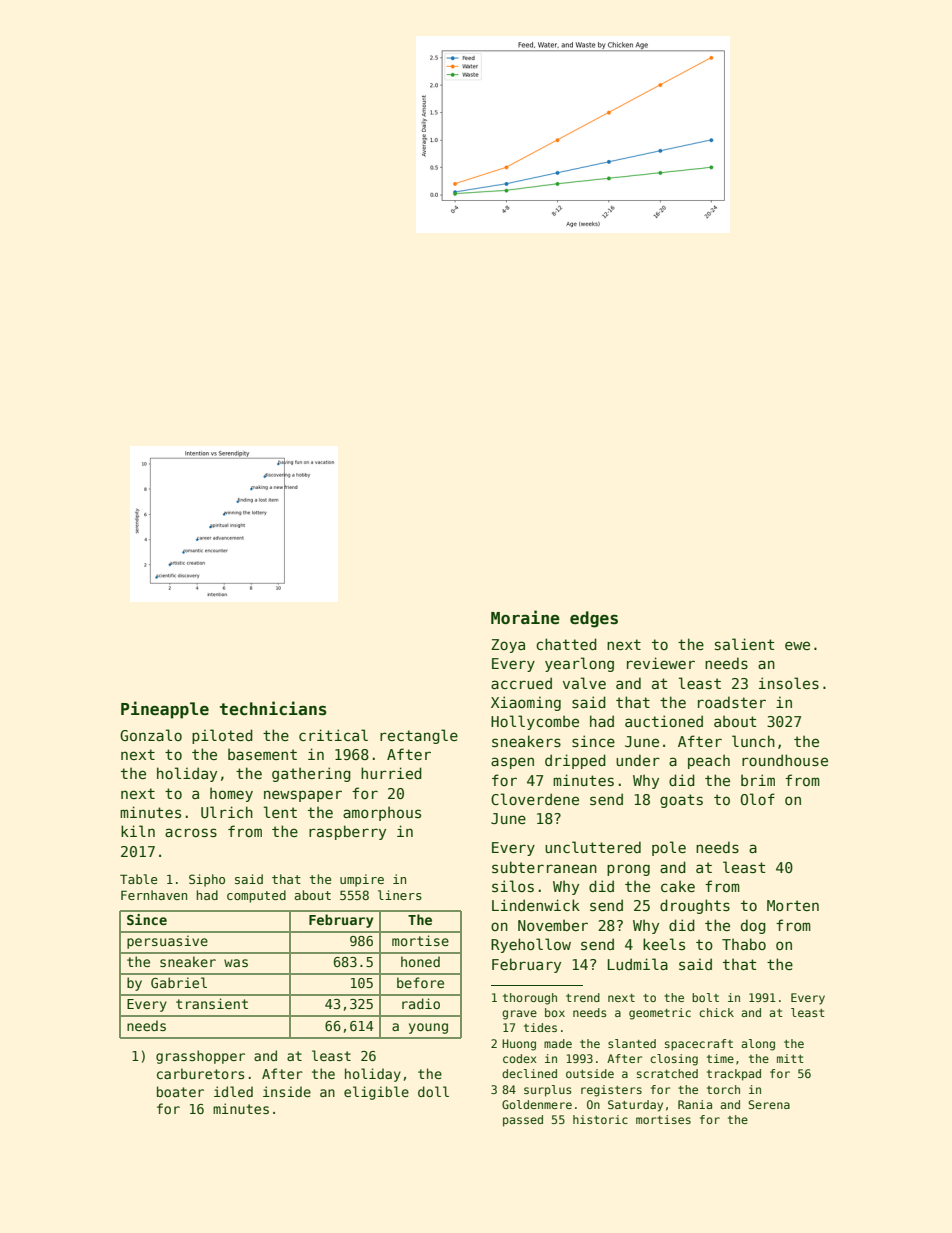 The image size is (952, 1233). What do you see at coordinates (758, 780) in the screenshot?
I see `brim` at bounding box center [758, 780].
